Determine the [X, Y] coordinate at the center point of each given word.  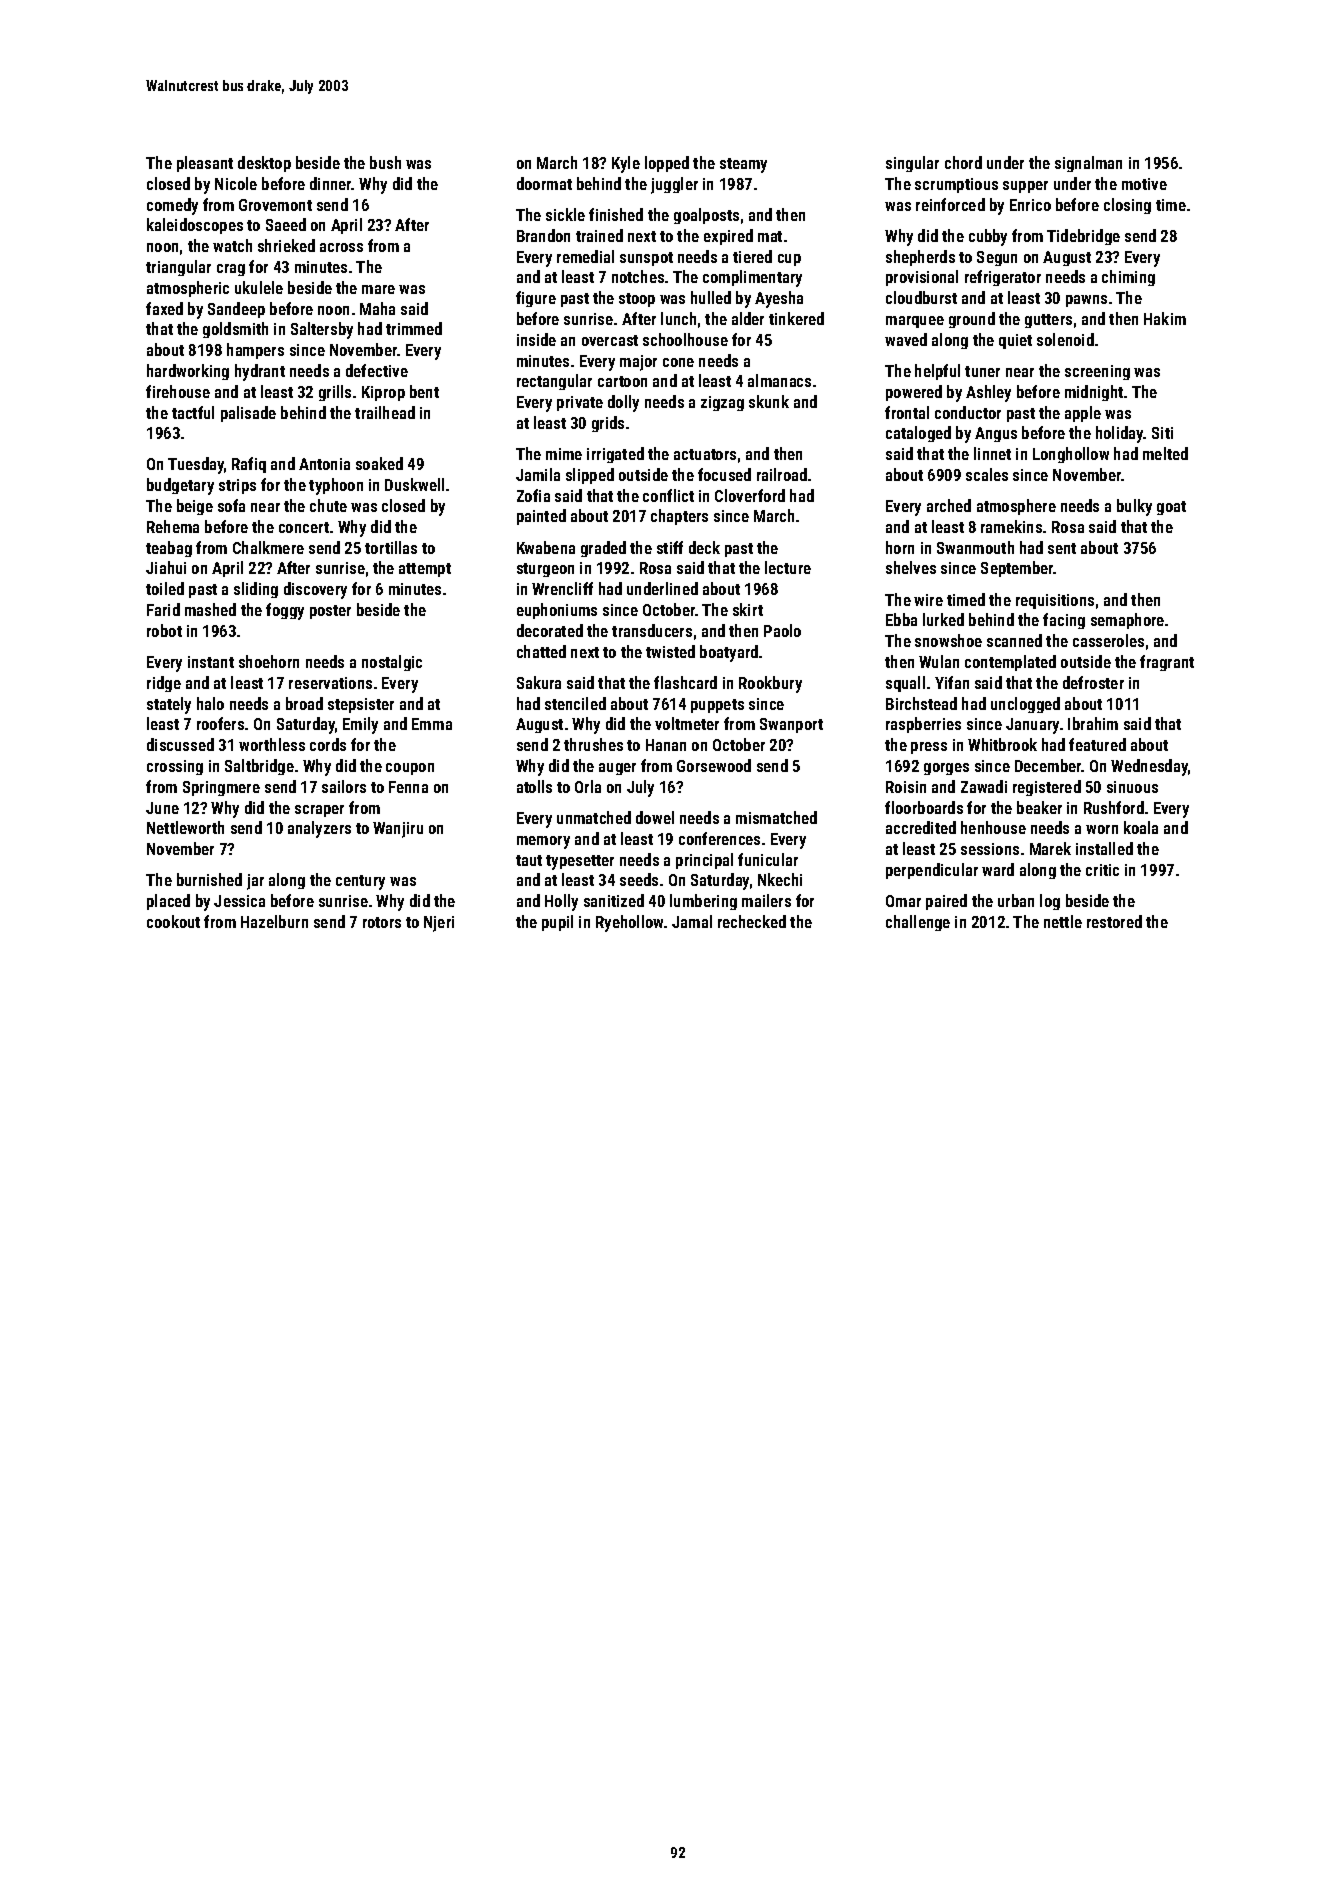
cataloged [918, 434]
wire [928, 600]
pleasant [205, 164]
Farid [163, 609]
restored [1114, 921]
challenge [918, 923]
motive [1144, 184]
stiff [670, 547]
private [580, 403]
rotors [382, 922]
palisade [248, 414]
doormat [544, 183]
